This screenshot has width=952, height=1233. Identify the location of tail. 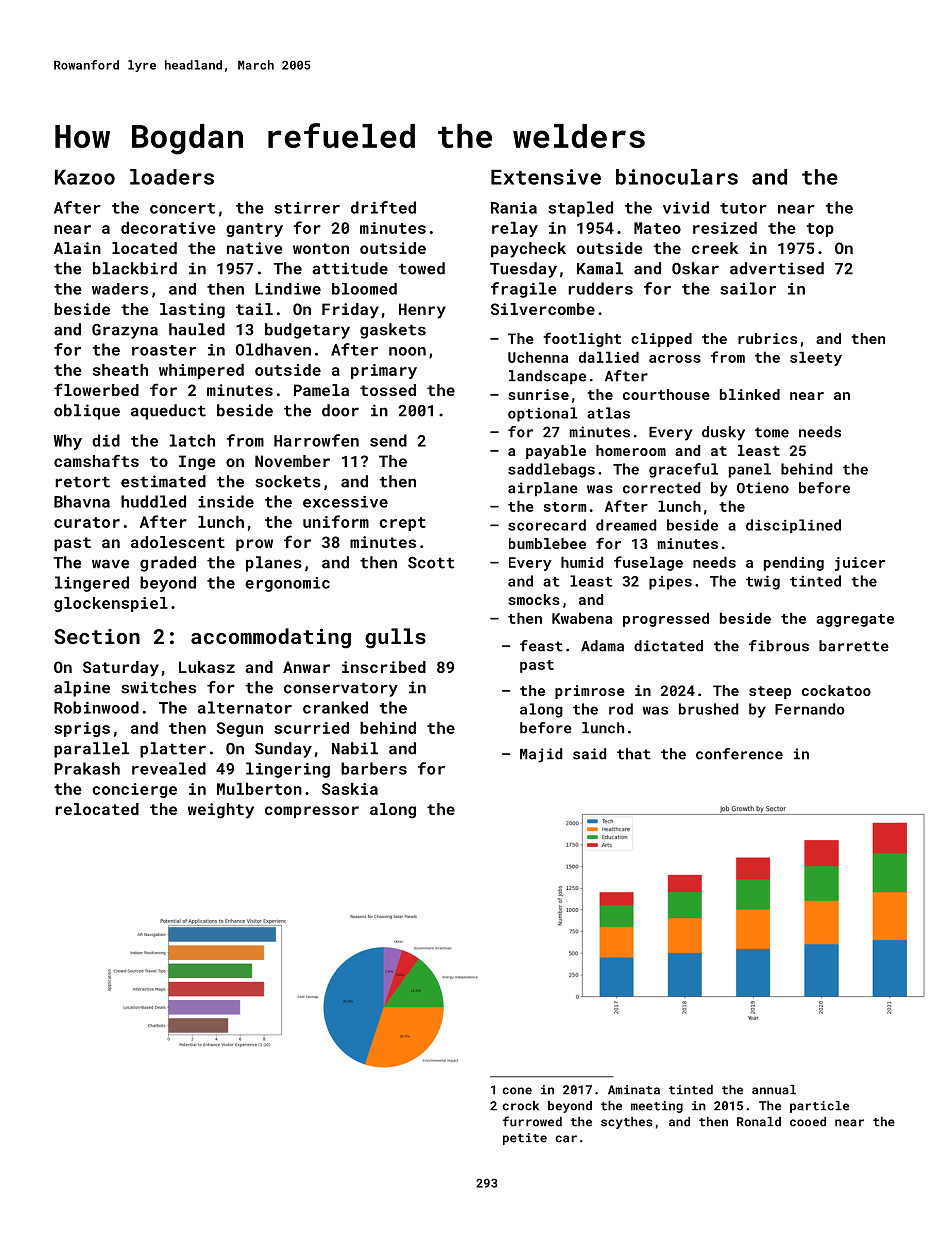
(254, 309).
